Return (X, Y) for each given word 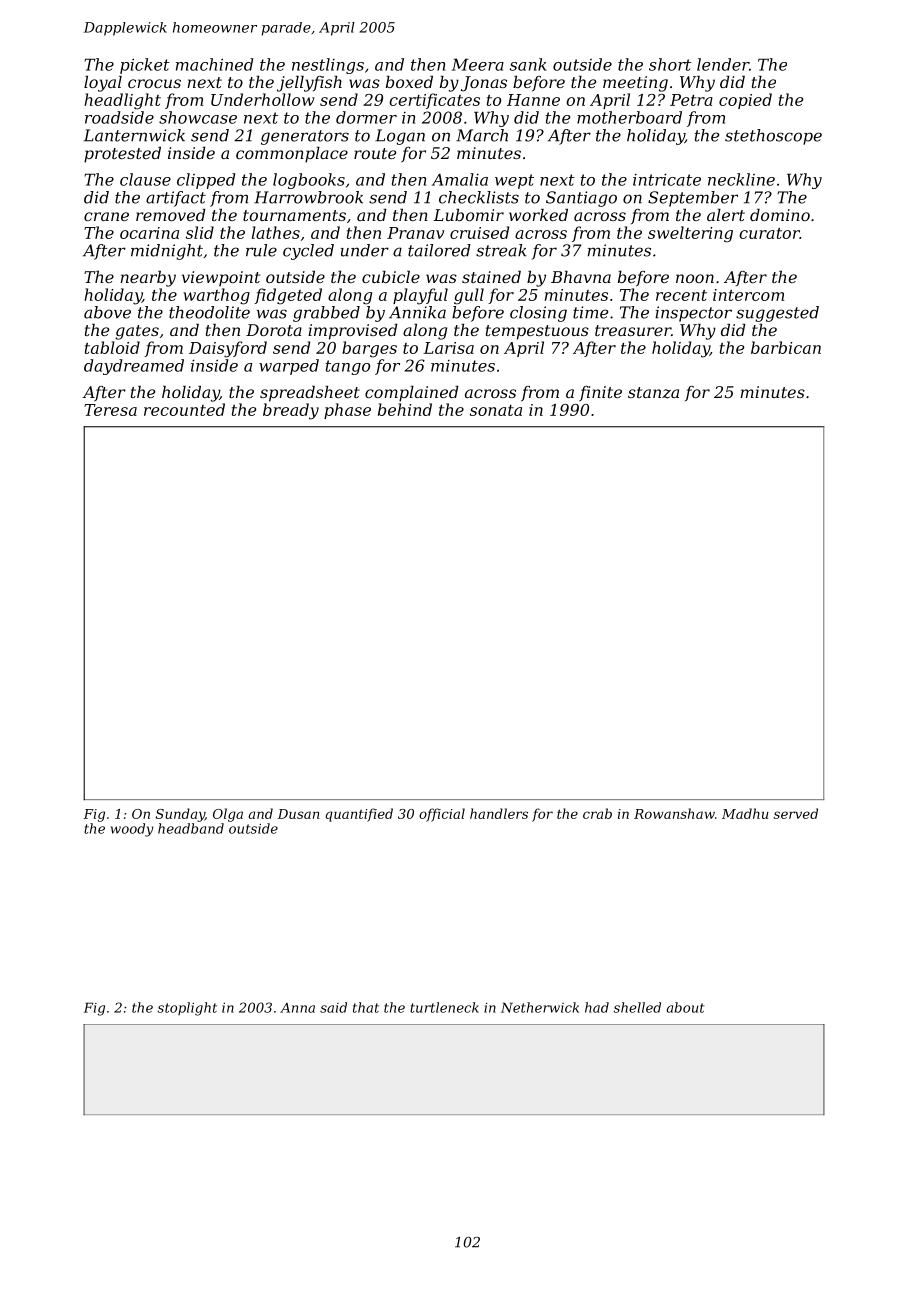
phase (347, 411)
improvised (353, 332)
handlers (499, 813)
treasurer (633, 330)
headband (191, 828)
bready (291, 411)
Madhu (745, 813)
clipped (206, 181)
